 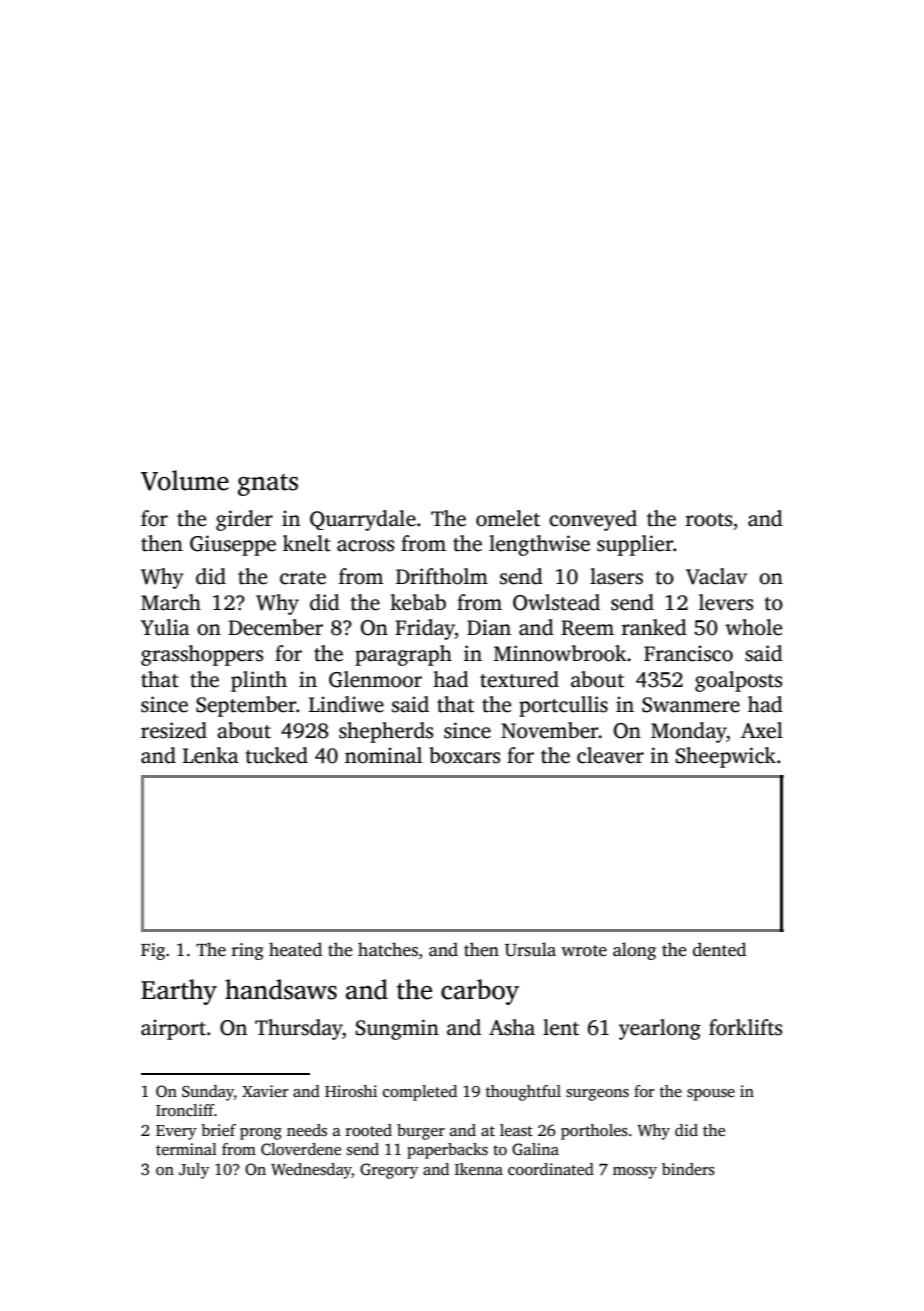 What do you see at coordinates (709, 520) in the screenshot?
I see `roots` at bounding box center [709, 520].
